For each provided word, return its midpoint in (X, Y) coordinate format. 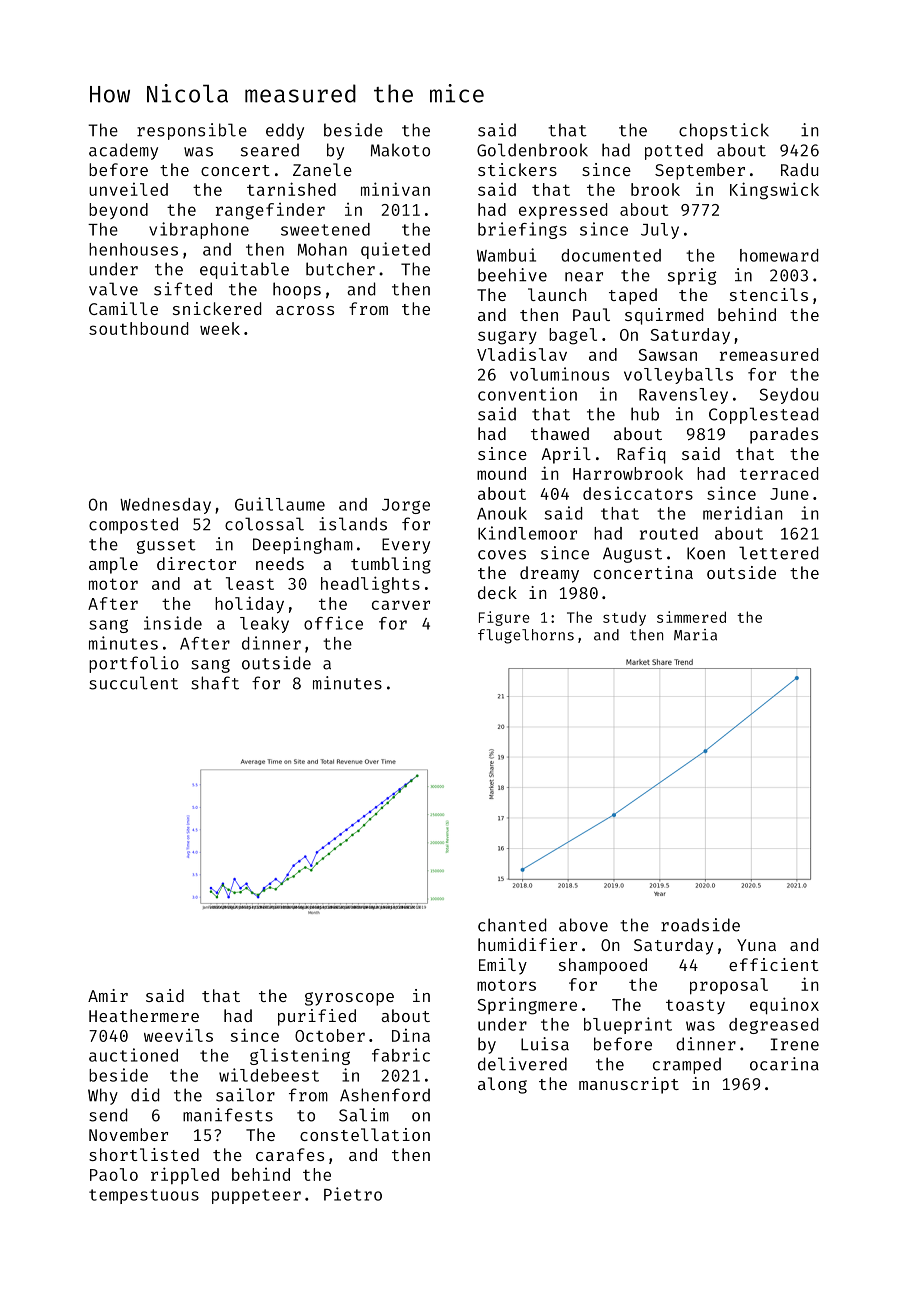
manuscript (629, 1085)
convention (527, 394)
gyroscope (349, 999)
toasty (695, 1006)
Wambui (506, 255)
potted (674, 151)
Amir (108, 995)
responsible (192, 131)
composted (133, 525)
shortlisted (144, 1154)
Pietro (353, 1194)
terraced (779, 473)
